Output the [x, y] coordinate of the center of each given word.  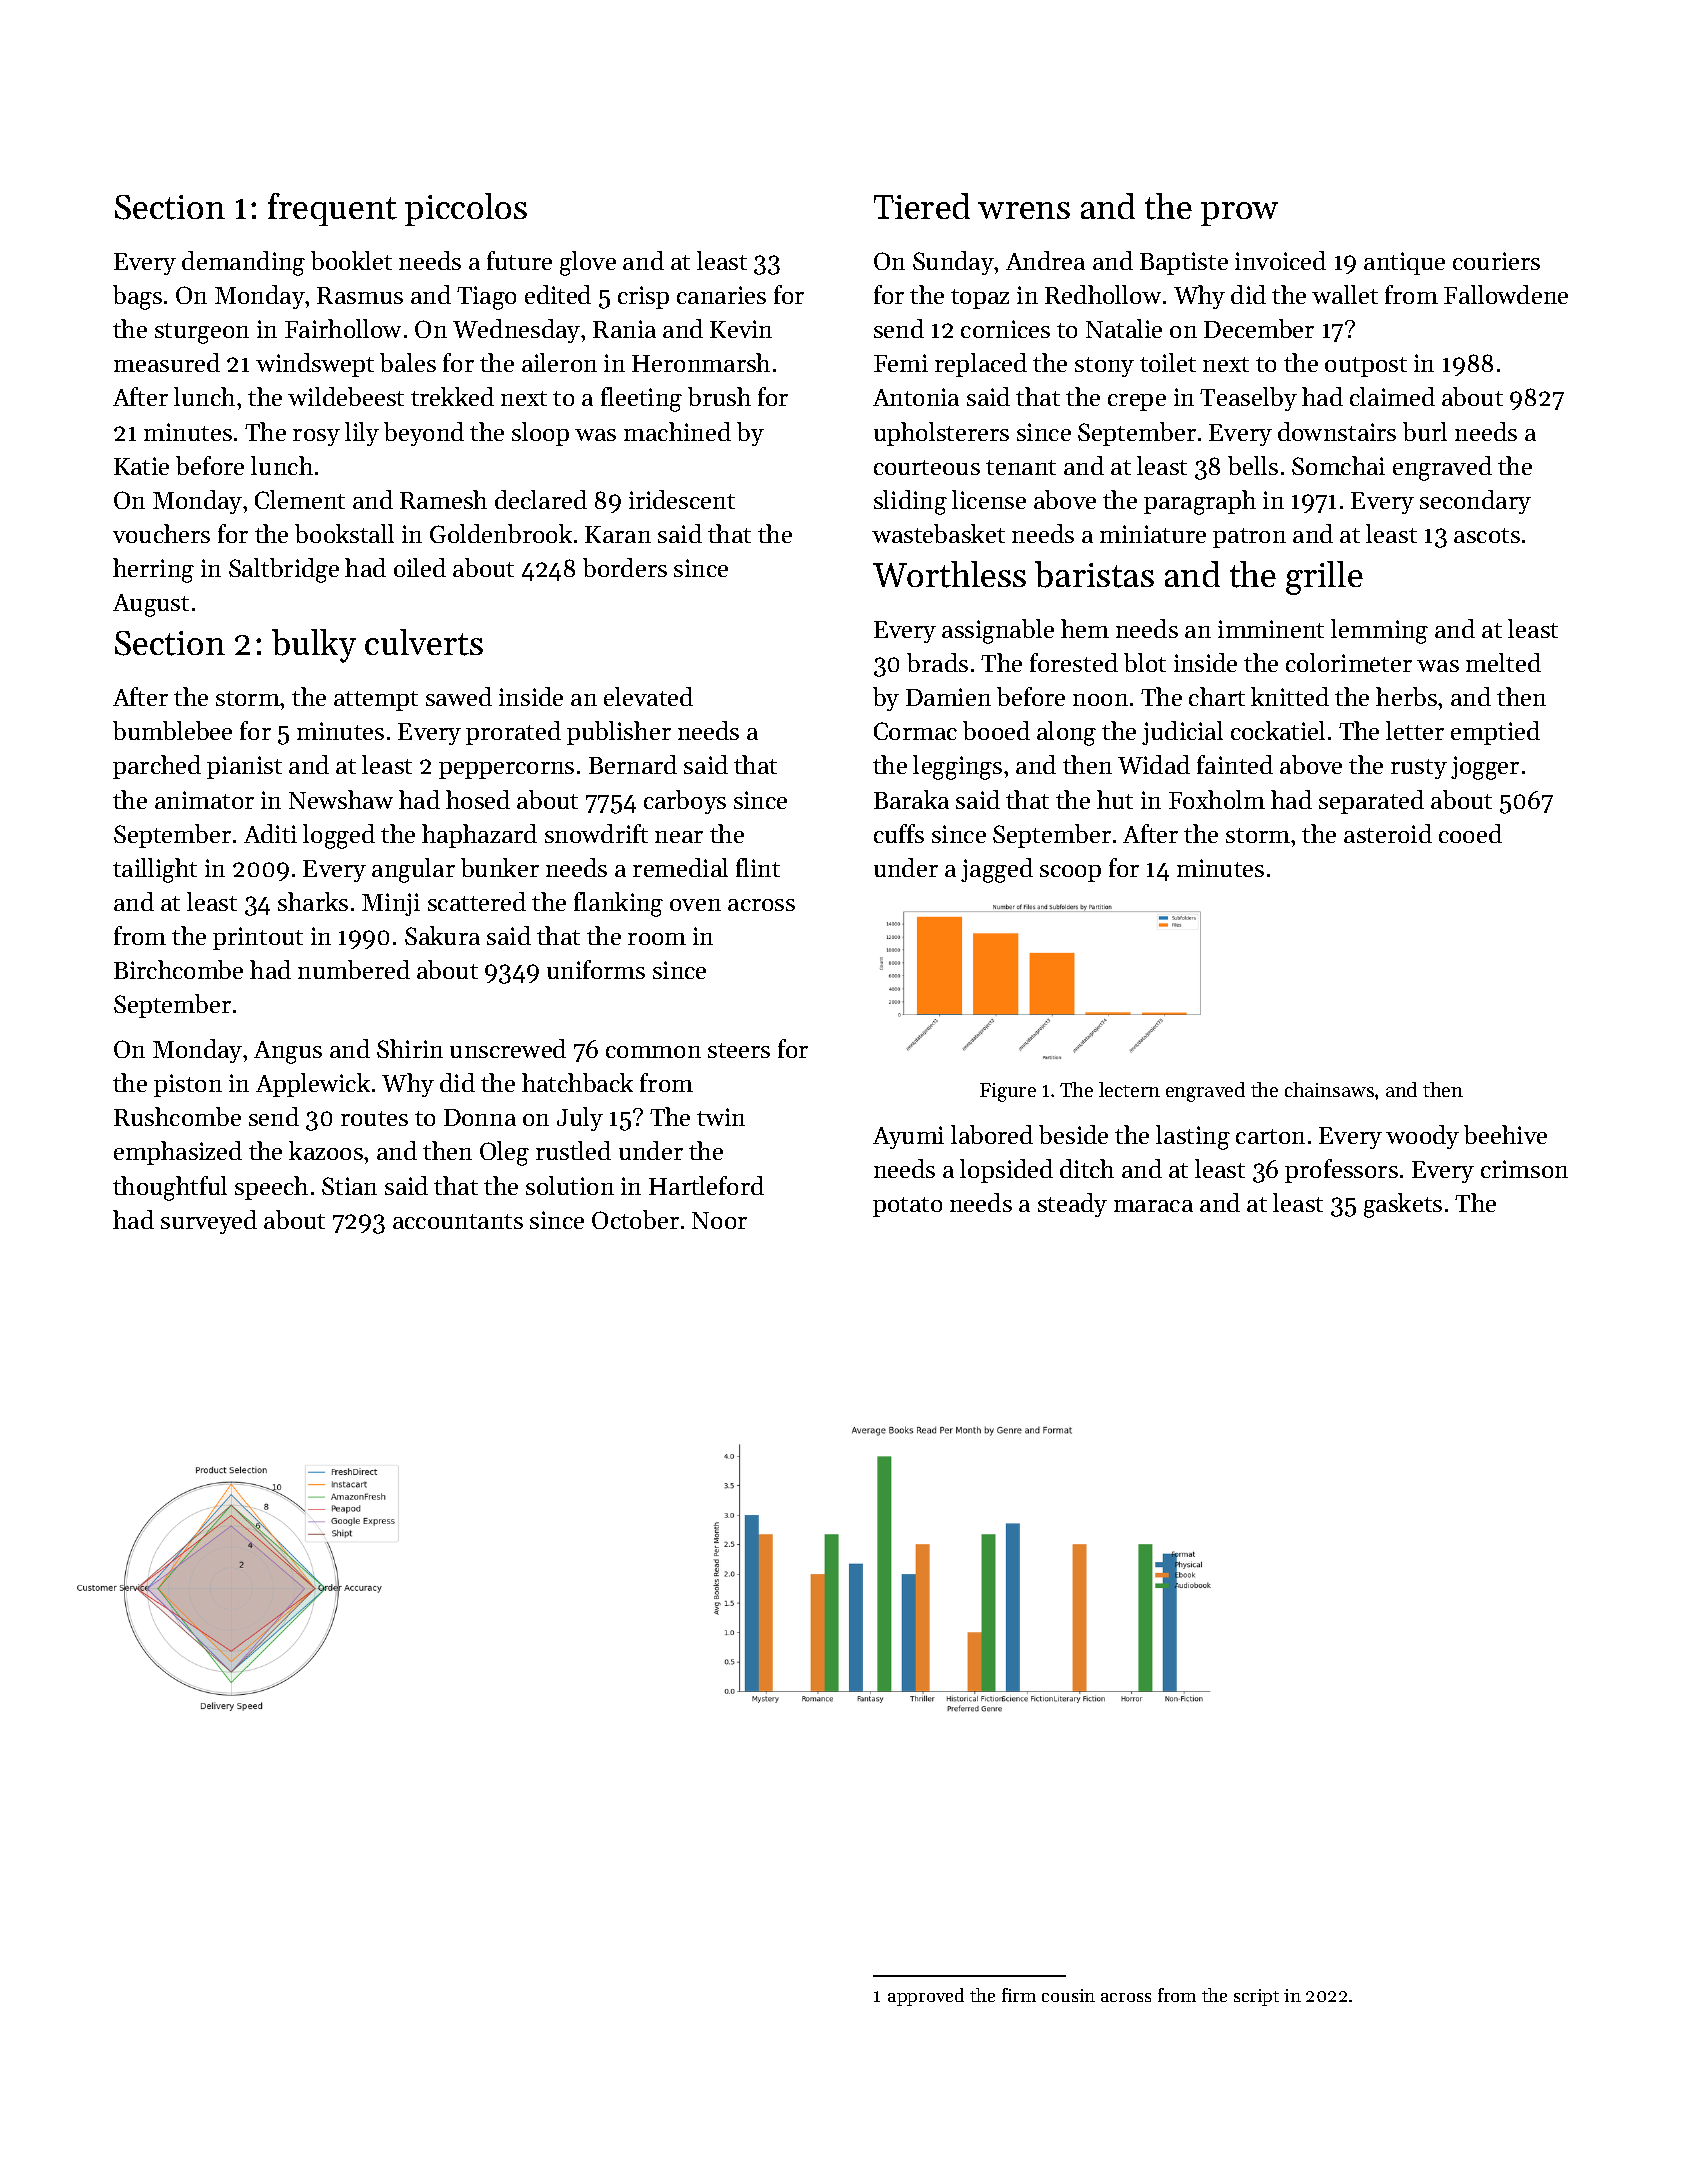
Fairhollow [343, 328]
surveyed [209, 1222]
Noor [719, 1220]
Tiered [922, 206]
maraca [1153, 1206]
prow [1239, 214]
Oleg [504, 1153]
